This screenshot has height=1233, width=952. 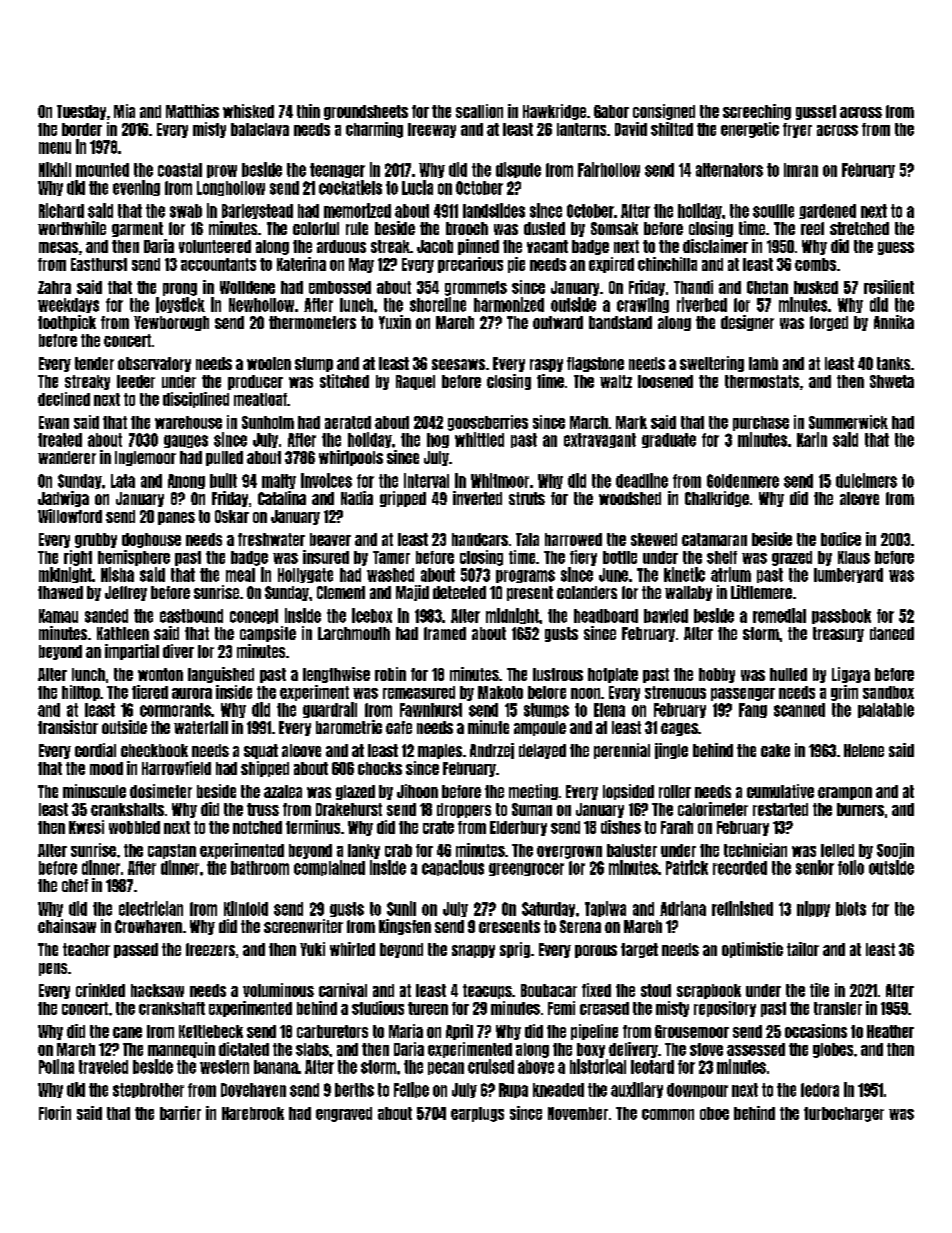 I want to click on oboe, so click(x=714, y=1113).
